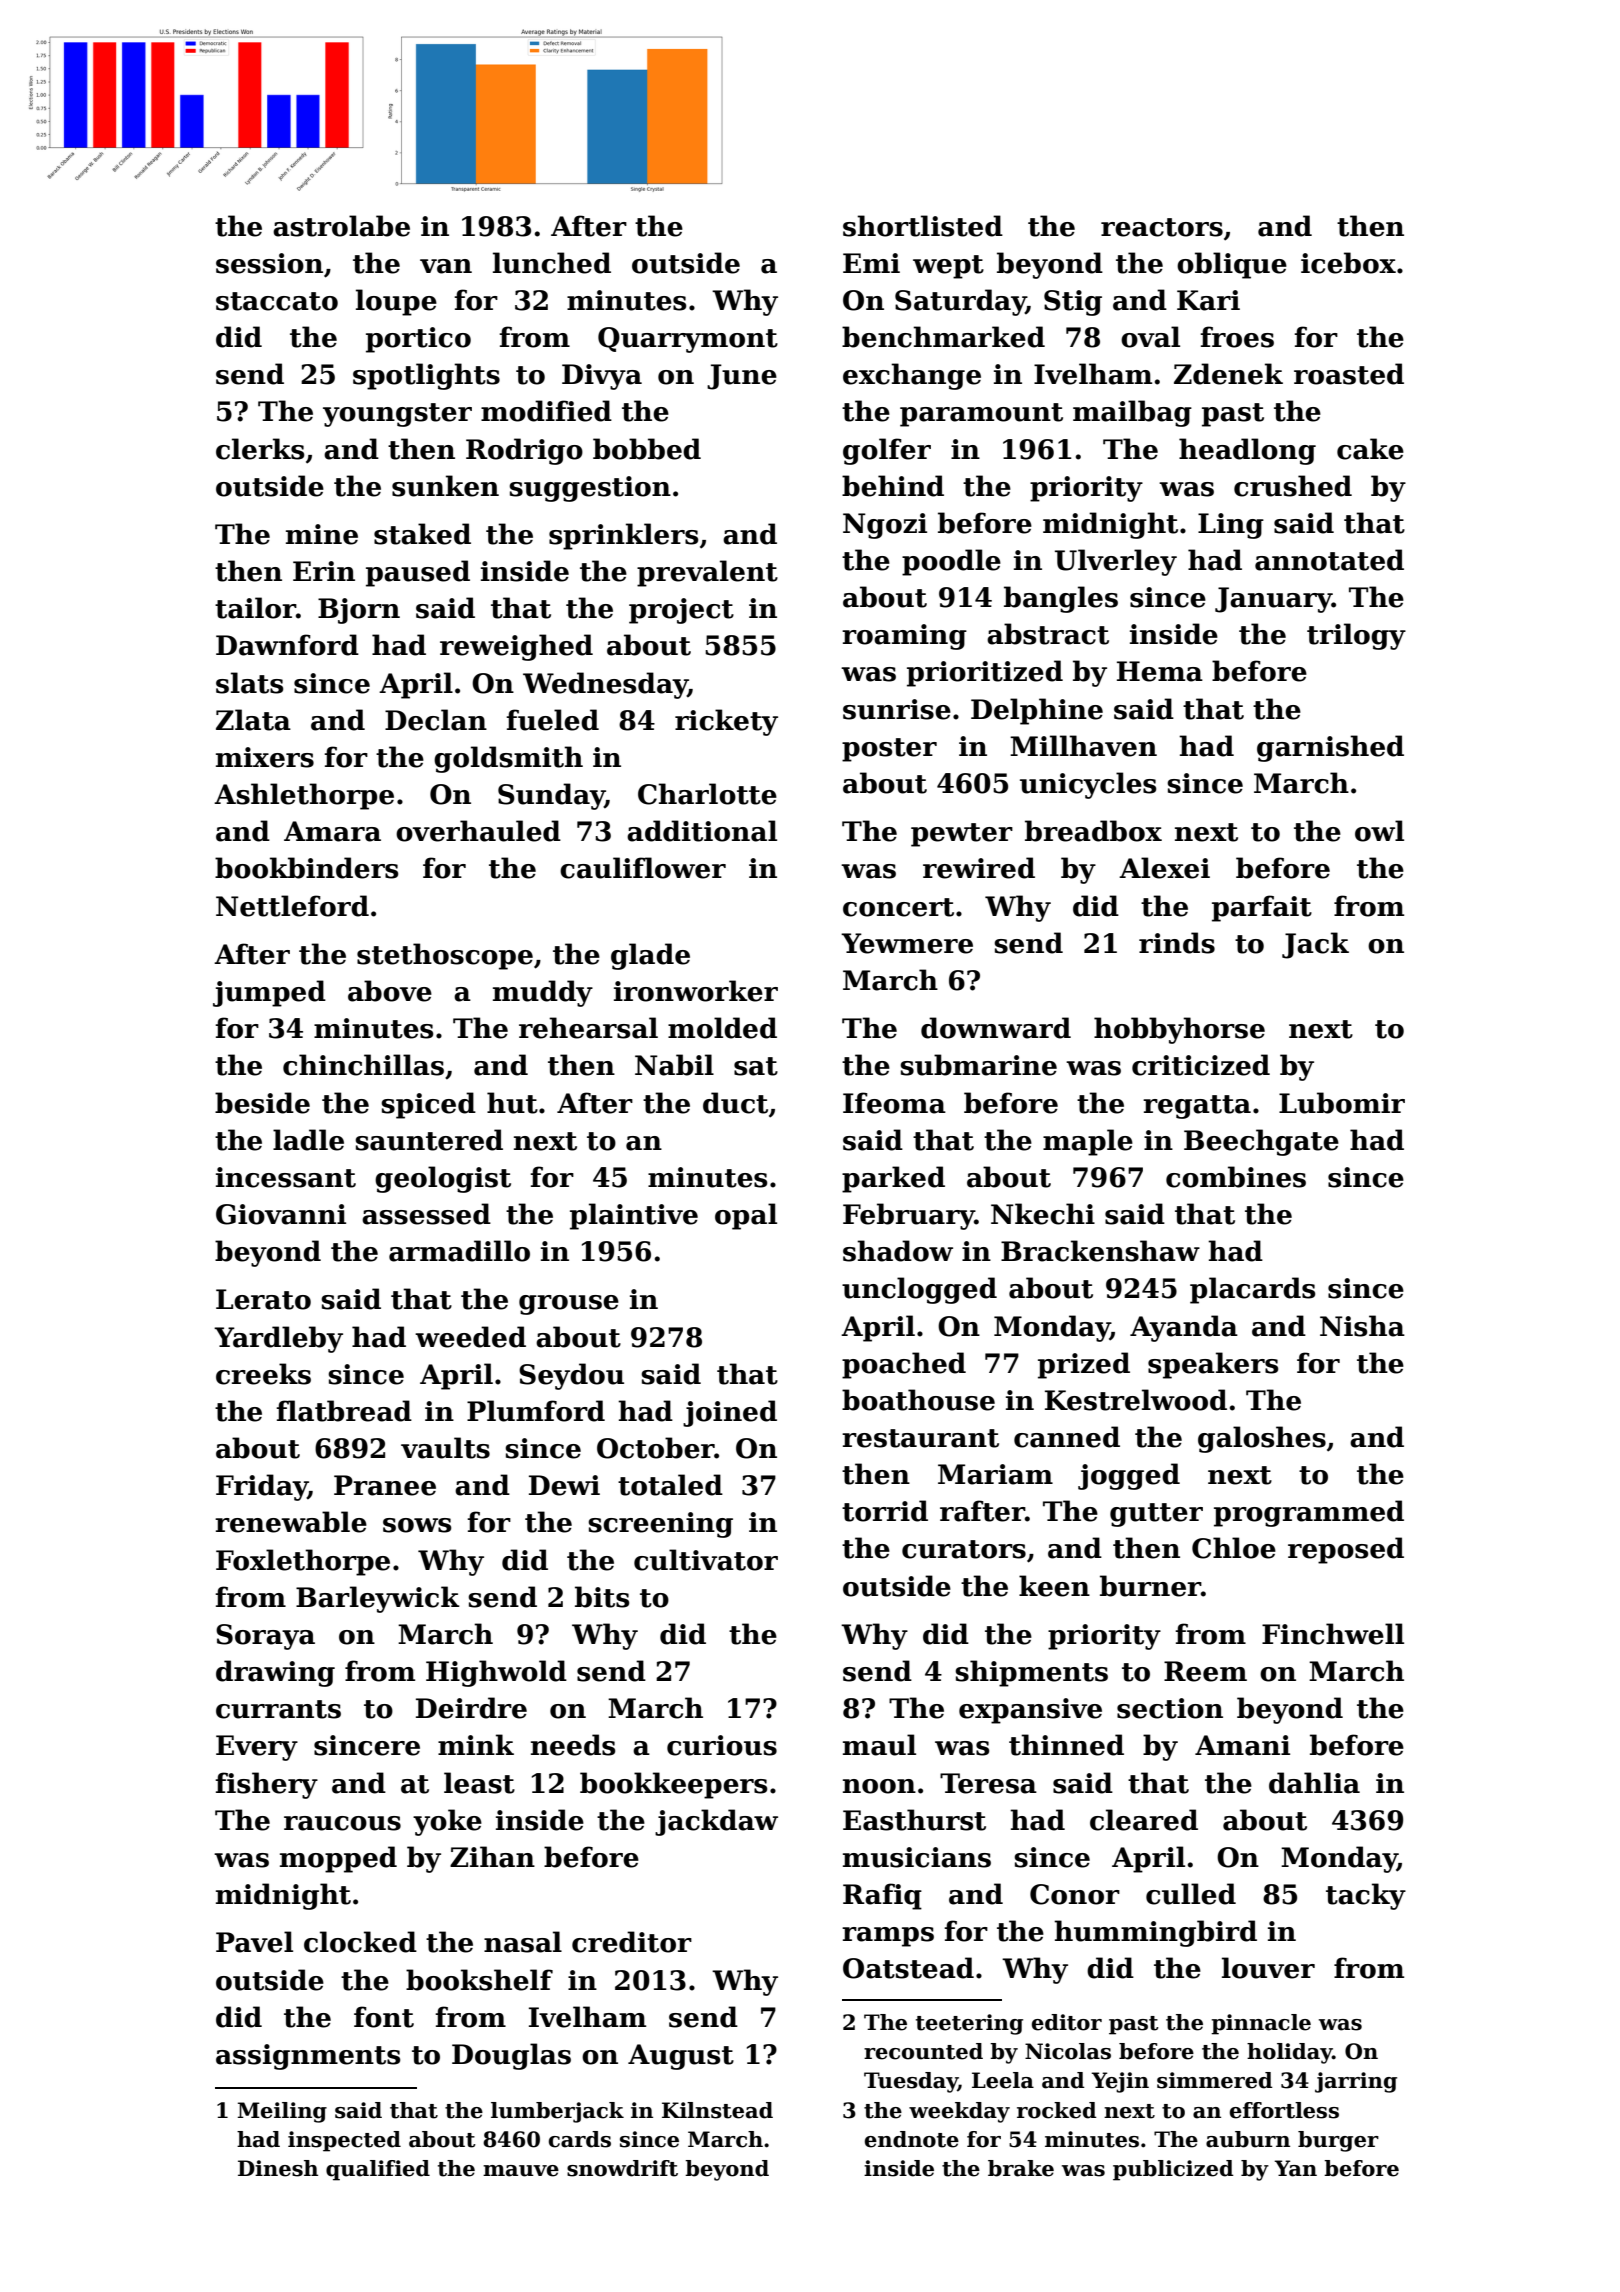 The image size is (1620, 2292). What do you see at coordinates (306, 868) in the page?
I see `bookbinders` at bounding box center [306, 868].
